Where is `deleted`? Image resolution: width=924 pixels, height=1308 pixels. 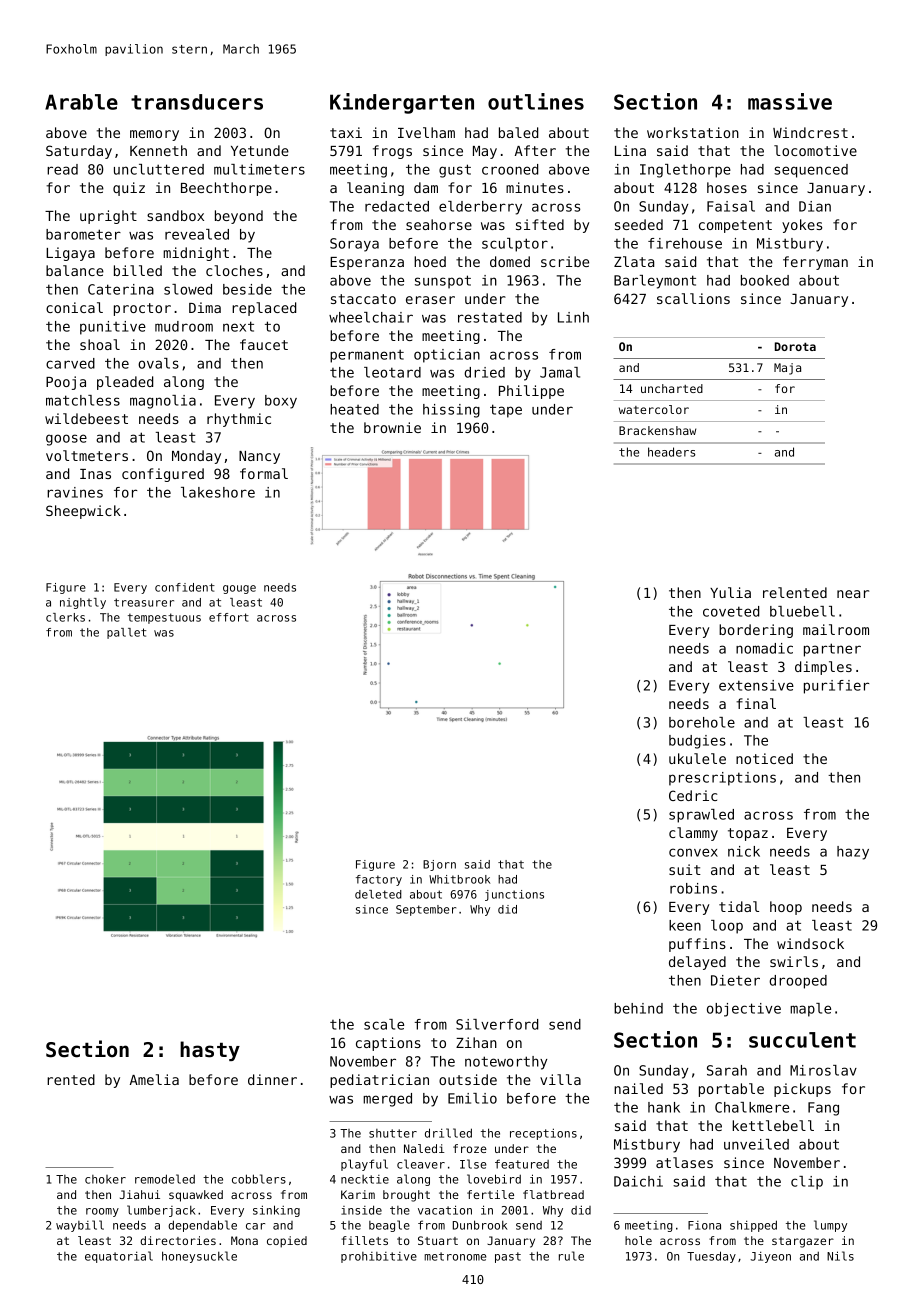 deleted is located at coordinates (378, 894).
